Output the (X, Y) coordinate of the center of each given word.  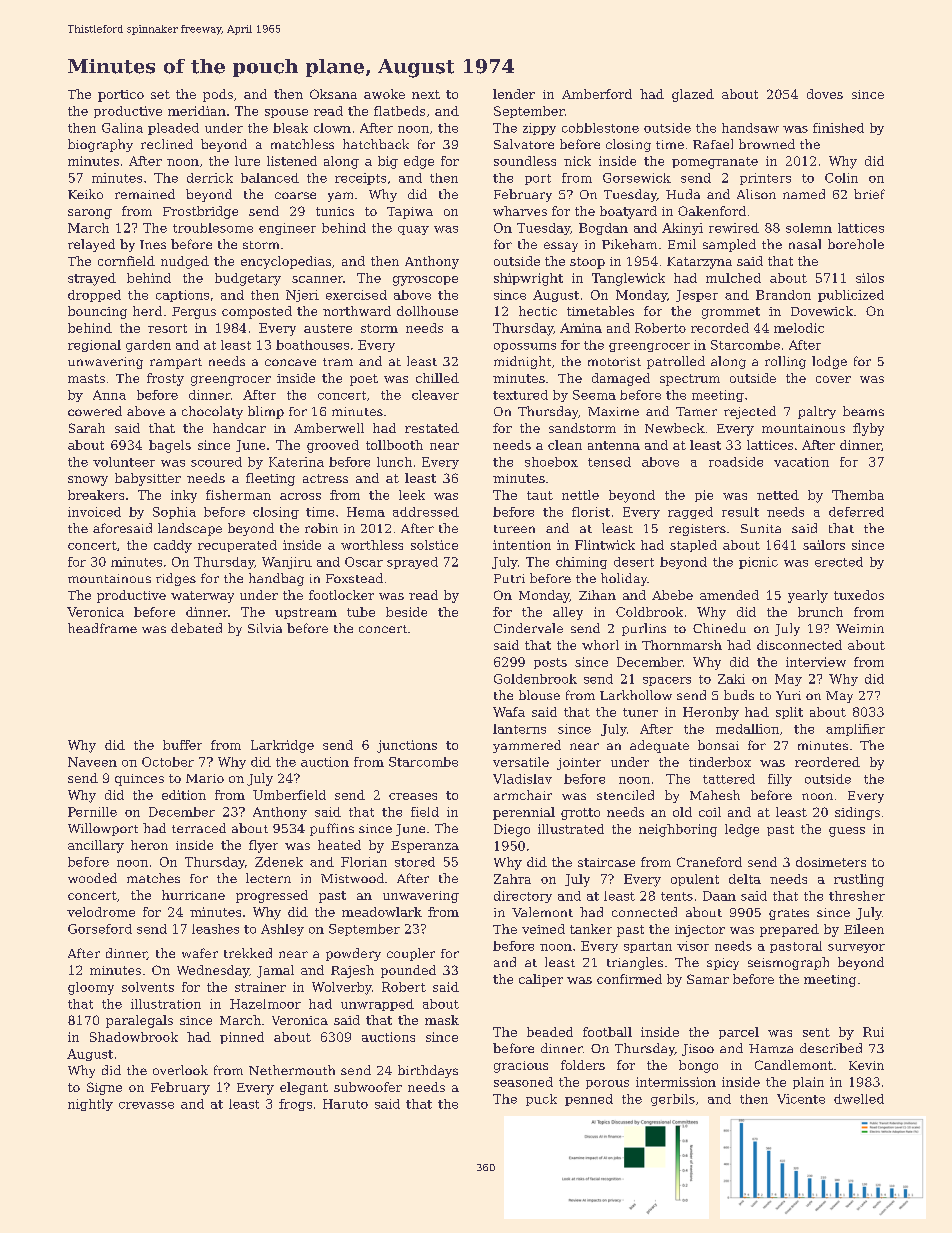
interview (816, 662)
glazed (693, 95)
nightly (90, 1105)
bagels (170, 446)
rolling (785, 362)
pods (218, 95)
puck (541, 1100)
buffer (182, 745)
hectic (538, 311)
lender (514, 94)
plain (808, 1083)
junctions (407, 746)
